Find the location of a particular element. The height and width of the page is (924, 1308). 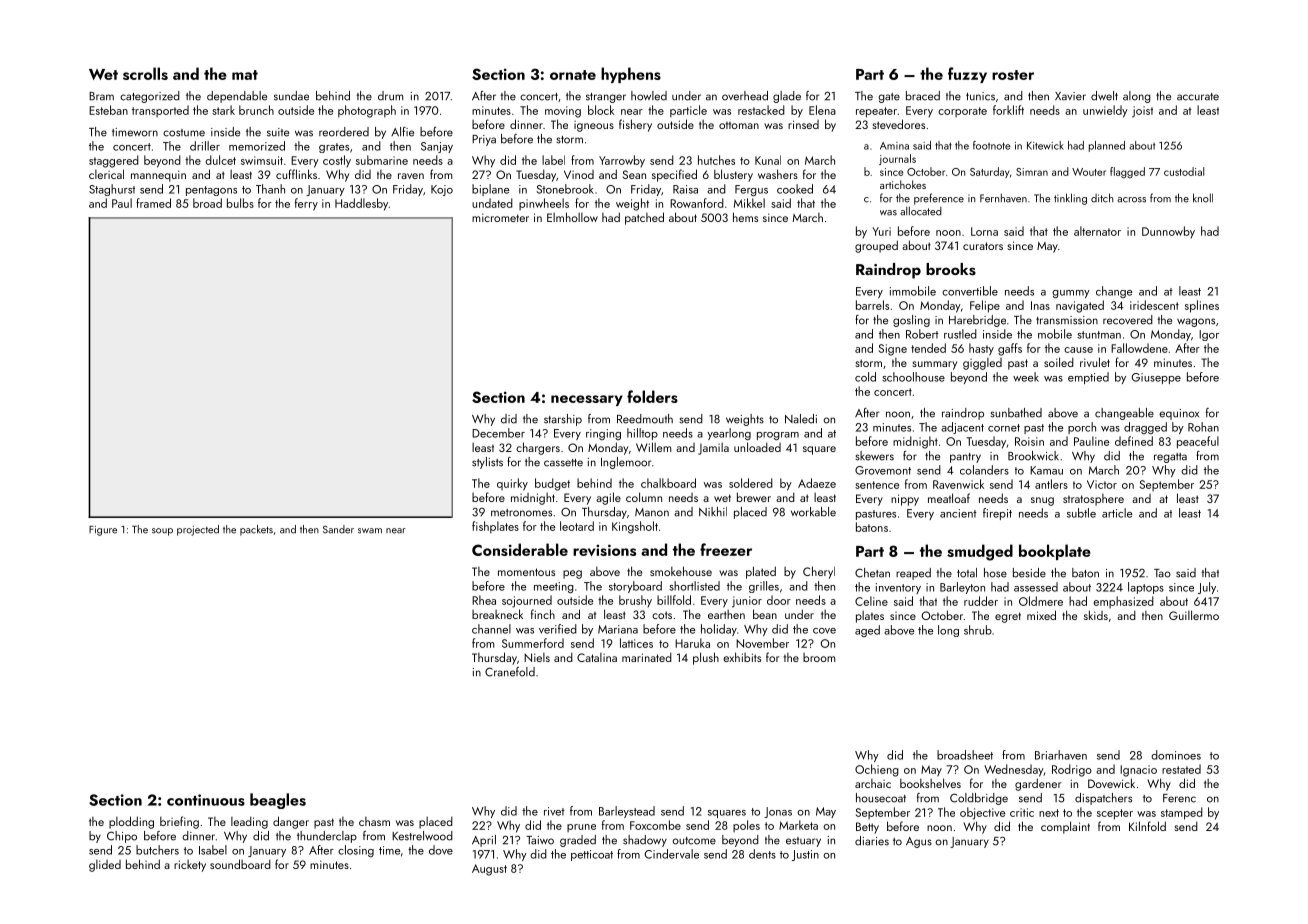

smudged is located at coordinates (980, 552).
